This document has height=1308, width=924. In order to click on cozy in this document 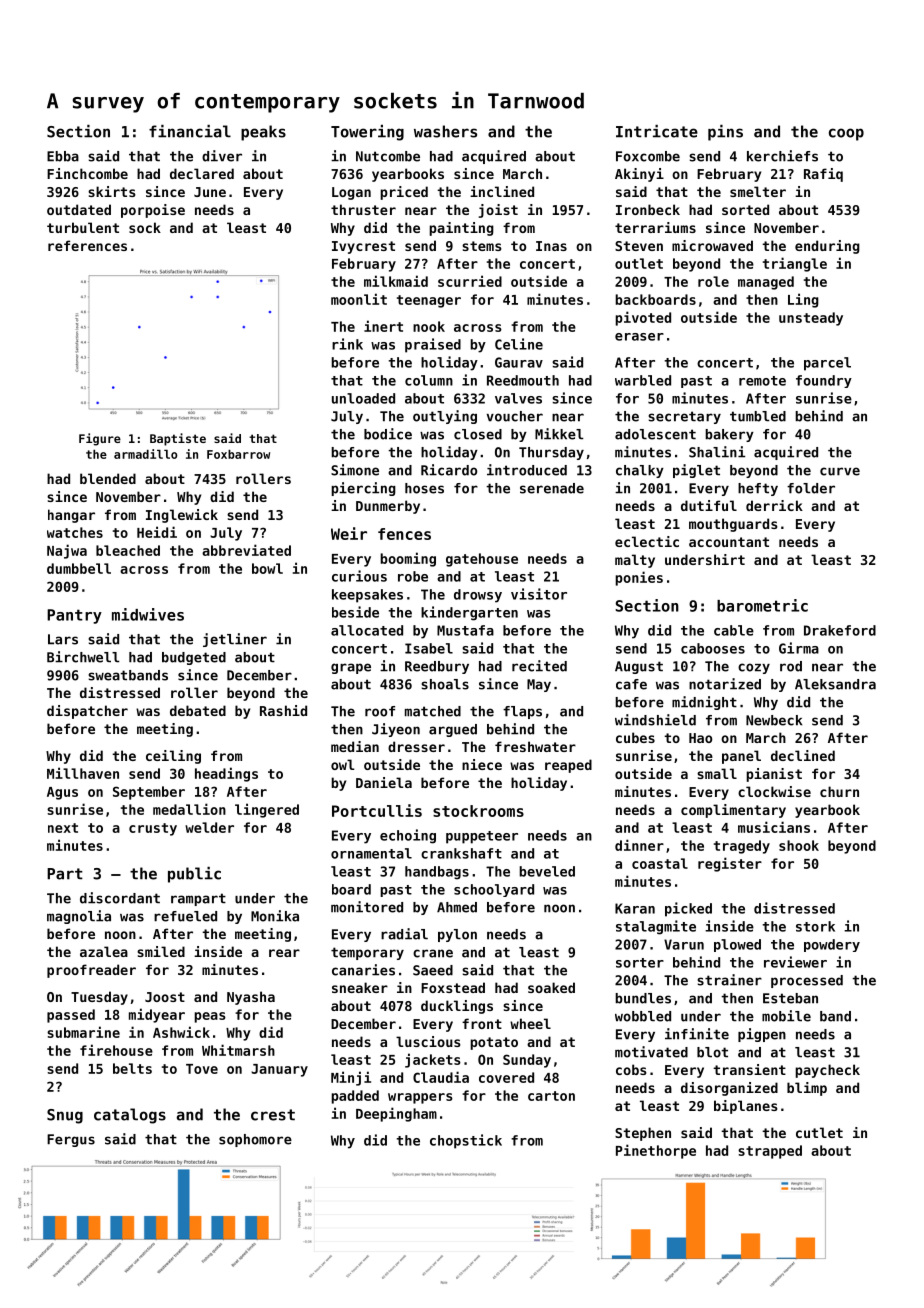, I will do `click(754, 668)`.
